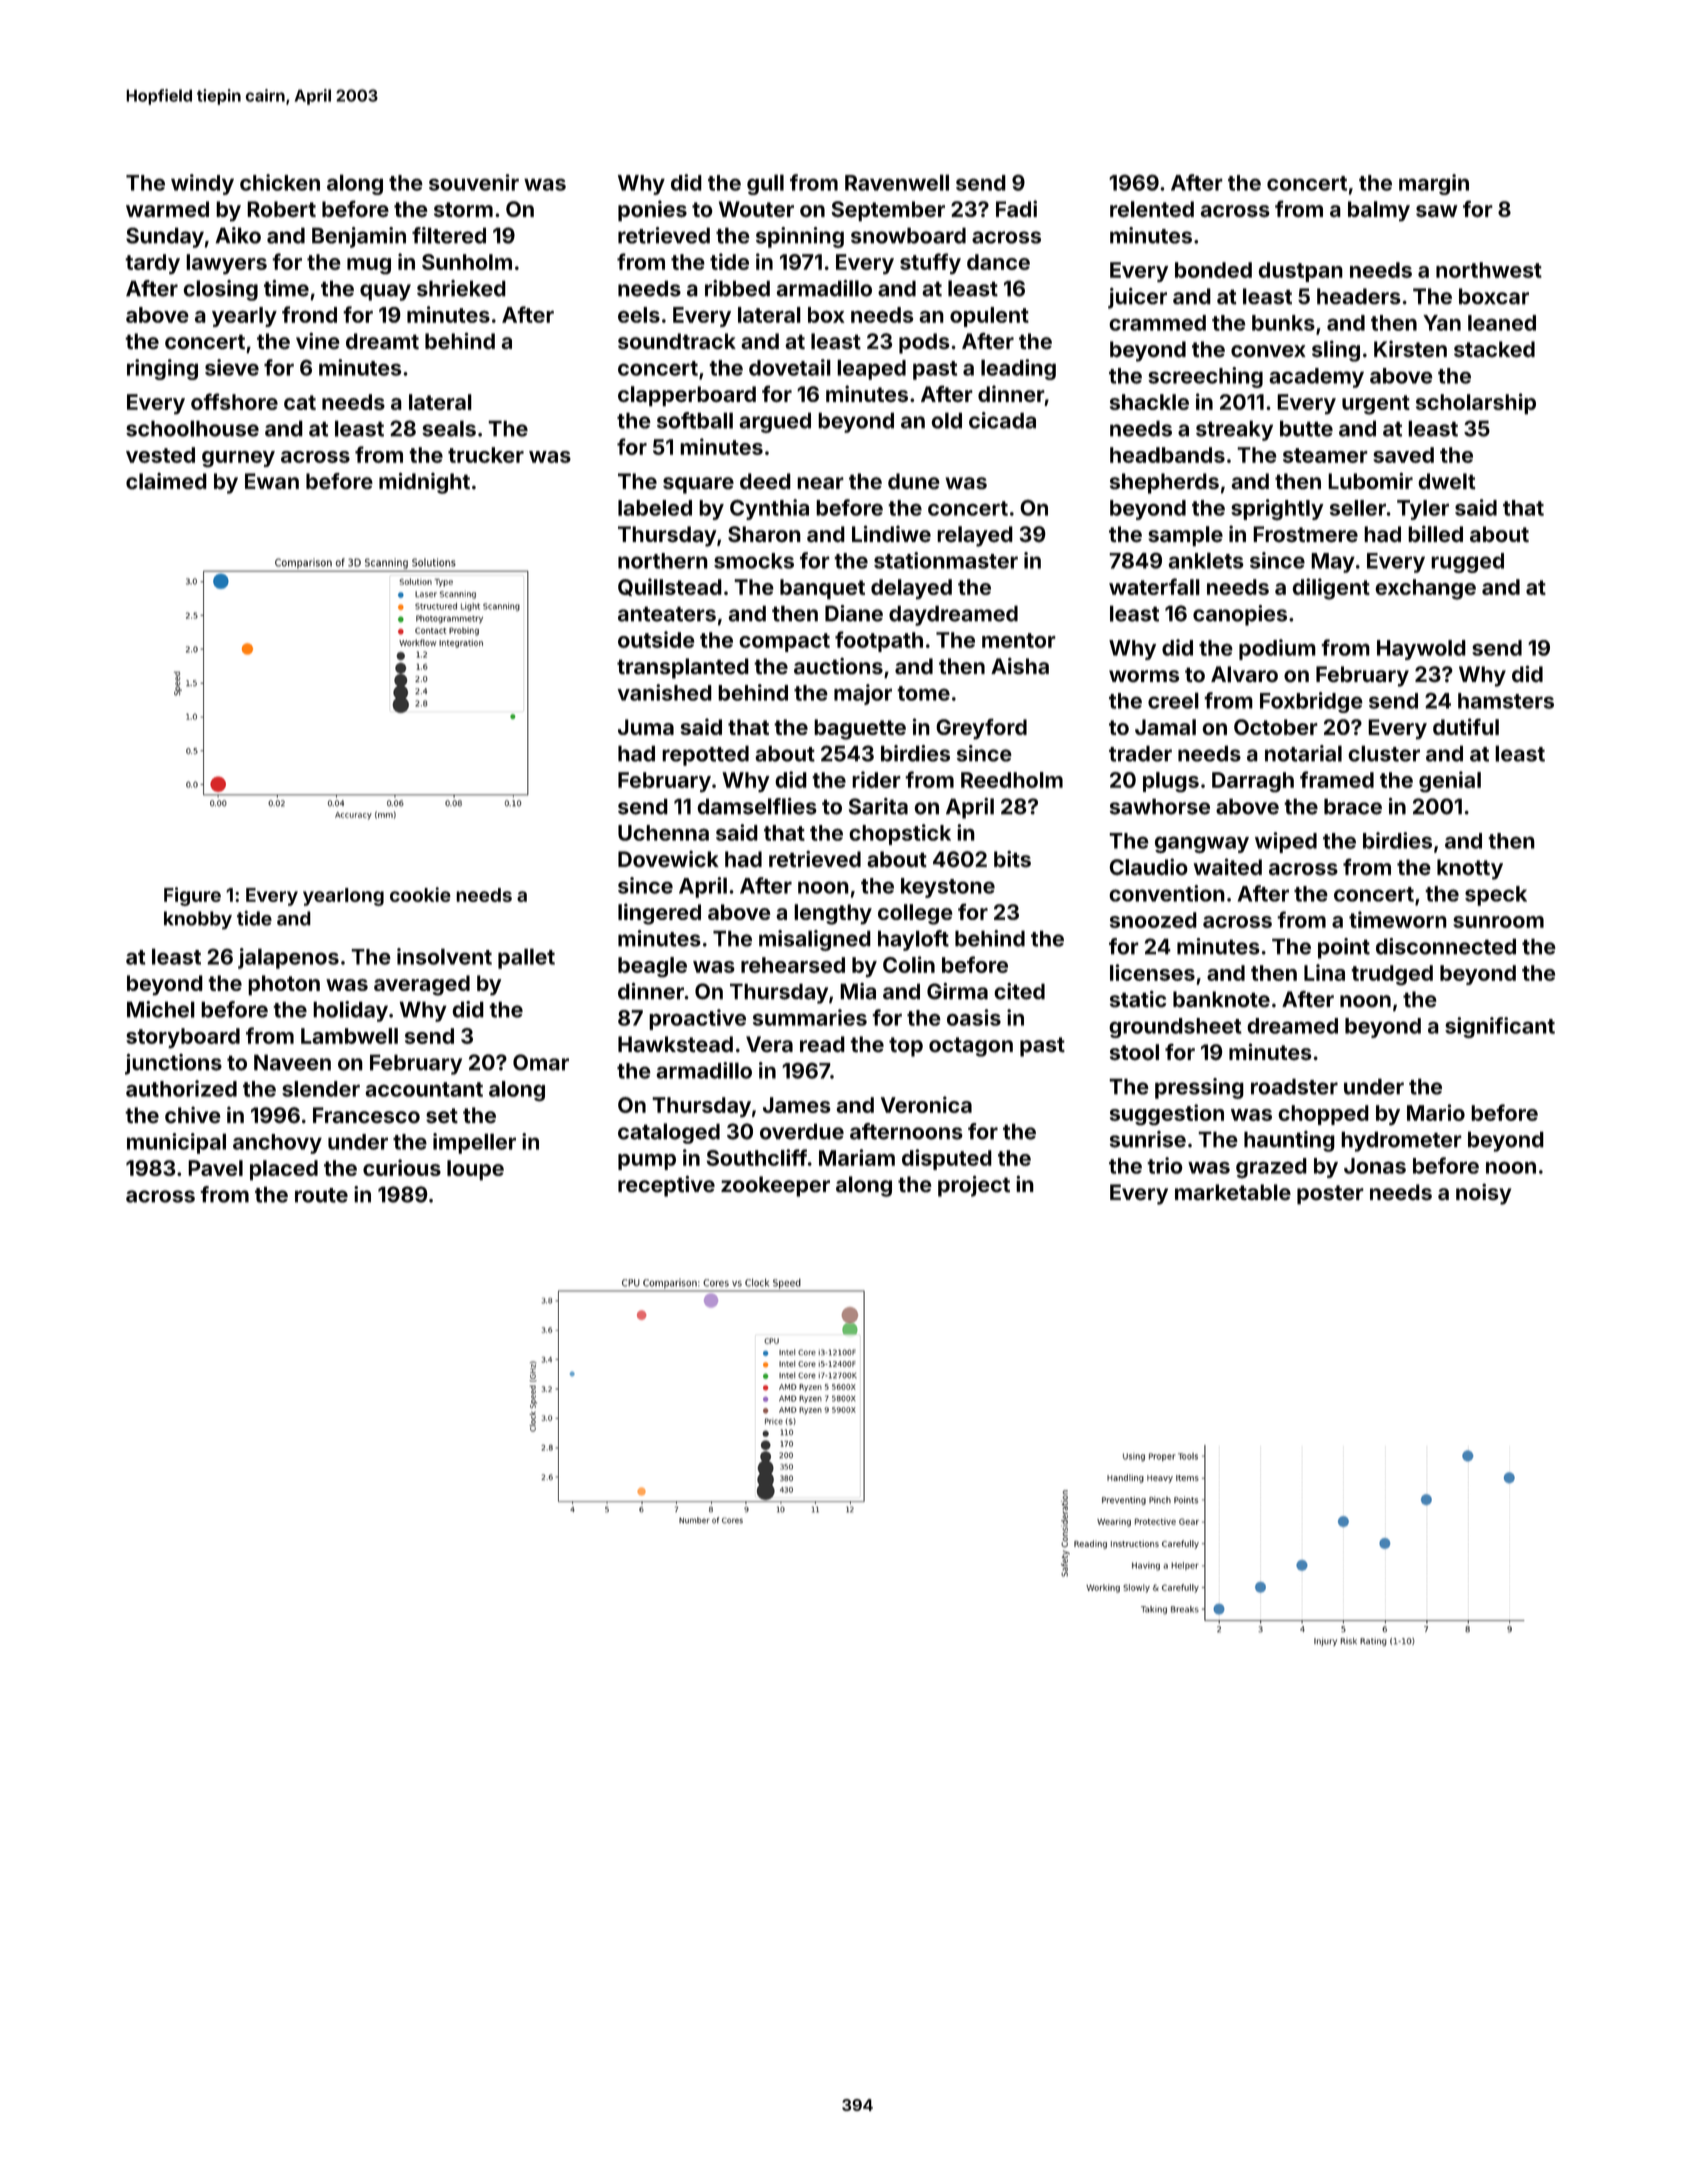 The image size is (1683, 2178). I want to click on Ravenwell, so click(897, 182).
